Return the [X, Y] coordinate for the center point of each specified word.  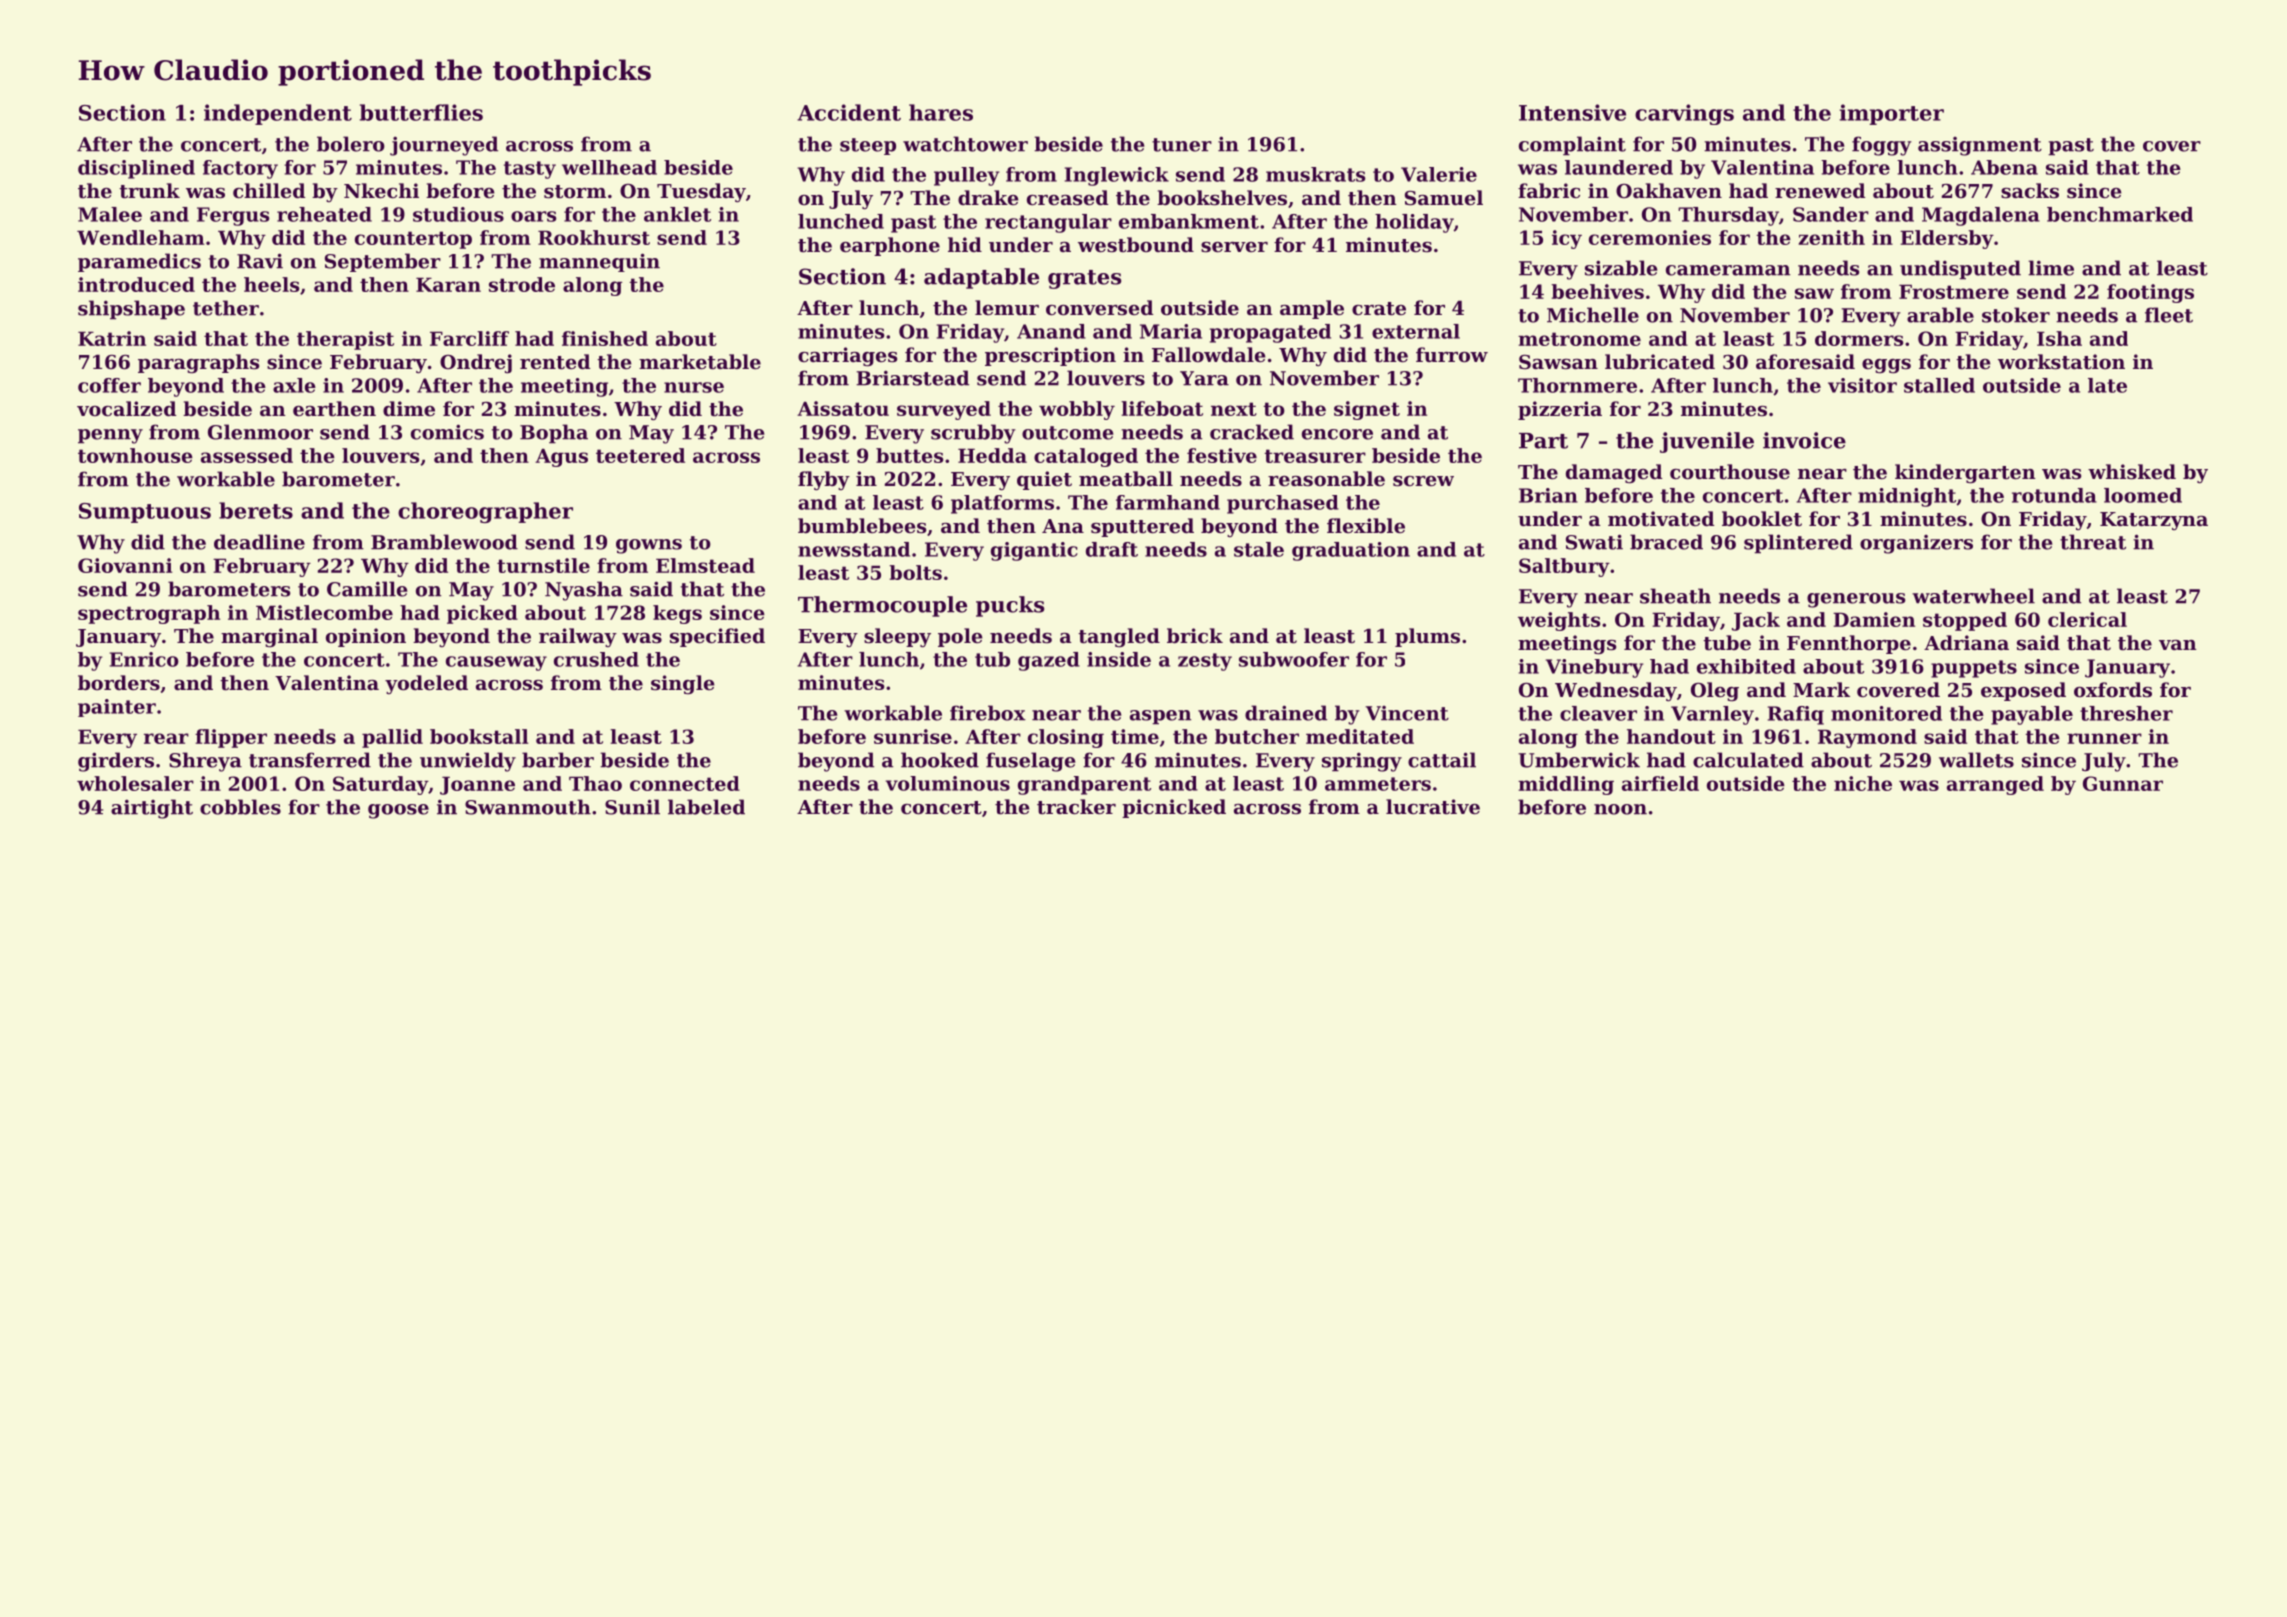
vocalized [126, 408]
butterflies [421, 112]
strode [522, 284]
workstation [2061, 362]
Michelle [1593, 315]
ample [1312, 309]
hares [941, 112]
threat [2093, 542]
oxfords [2113, 689]
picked [482, 614]
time [1135, 736]
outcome [1067, 433]
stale [1259, 549]
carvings [1684, 114]
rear [166, 738]
